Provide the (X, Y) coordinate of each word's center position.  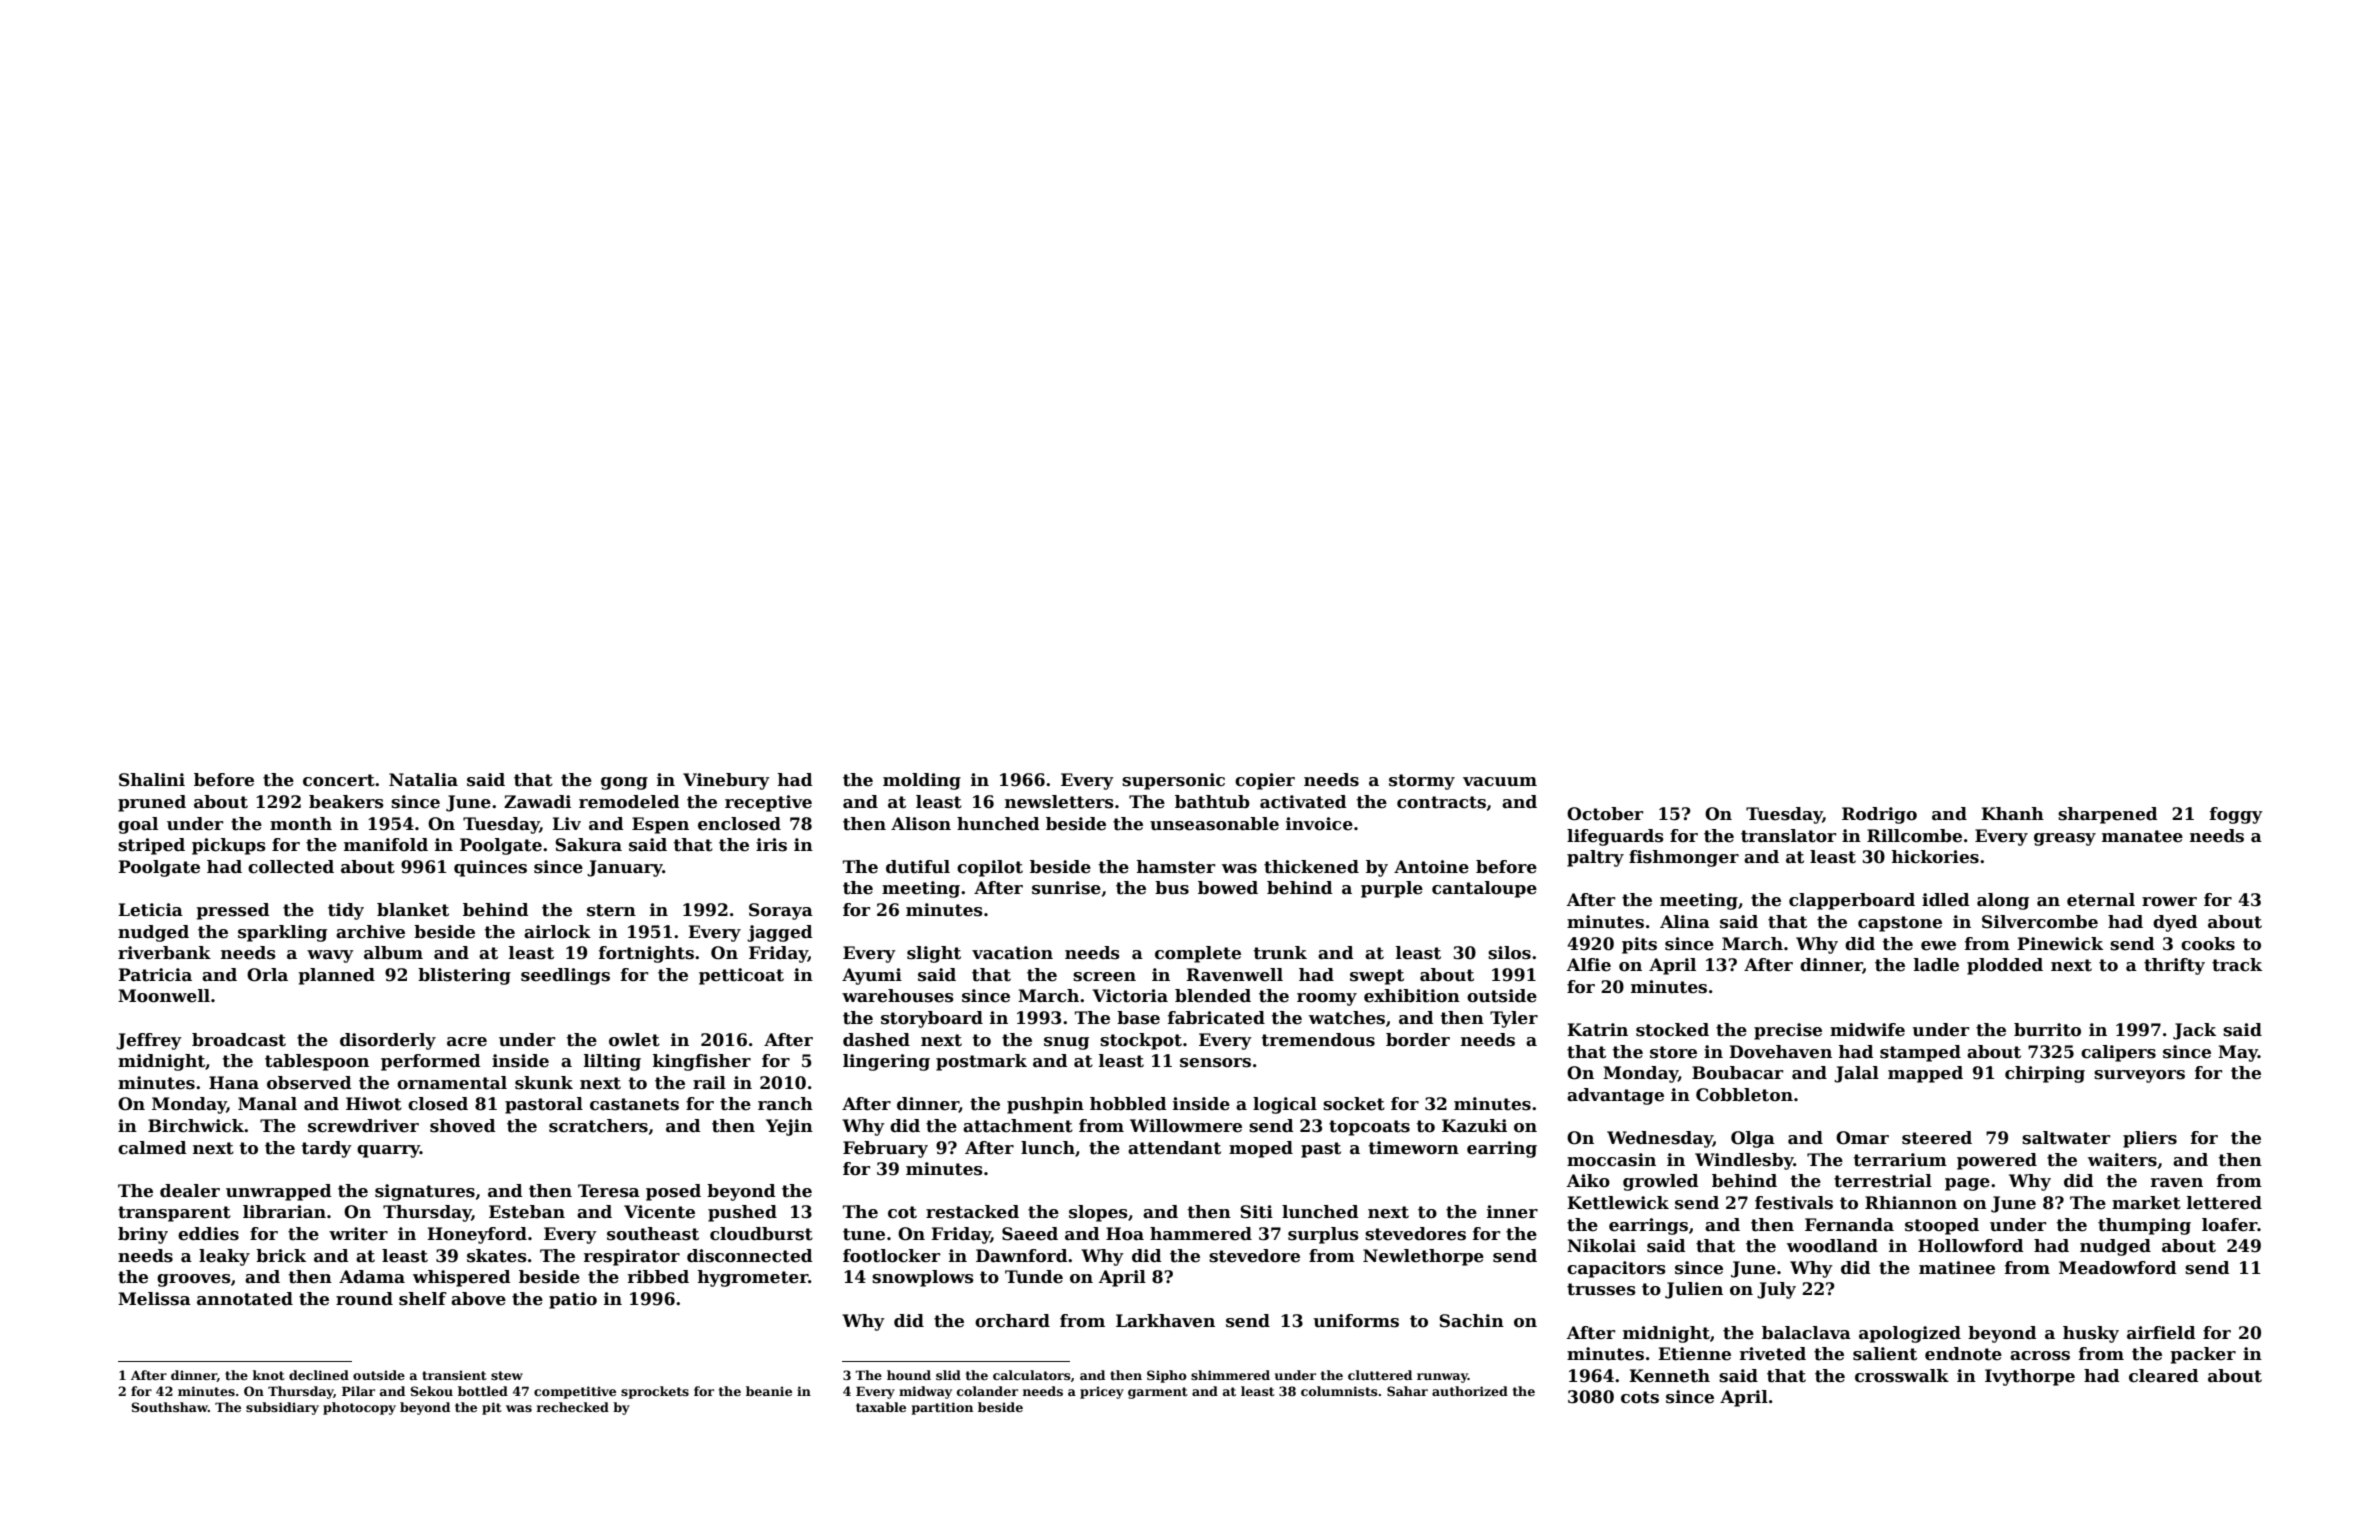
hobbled (1128, 1104)
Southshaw (170, 1407)
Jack (2194, 1031)
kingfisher (702, 1062)
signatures (425, 1192)
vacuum (1500, 782)
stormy (1422, 782)
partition (942, 1408)
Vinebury (726, 781)
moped (1261, 1149)
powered (1997, 1161)
